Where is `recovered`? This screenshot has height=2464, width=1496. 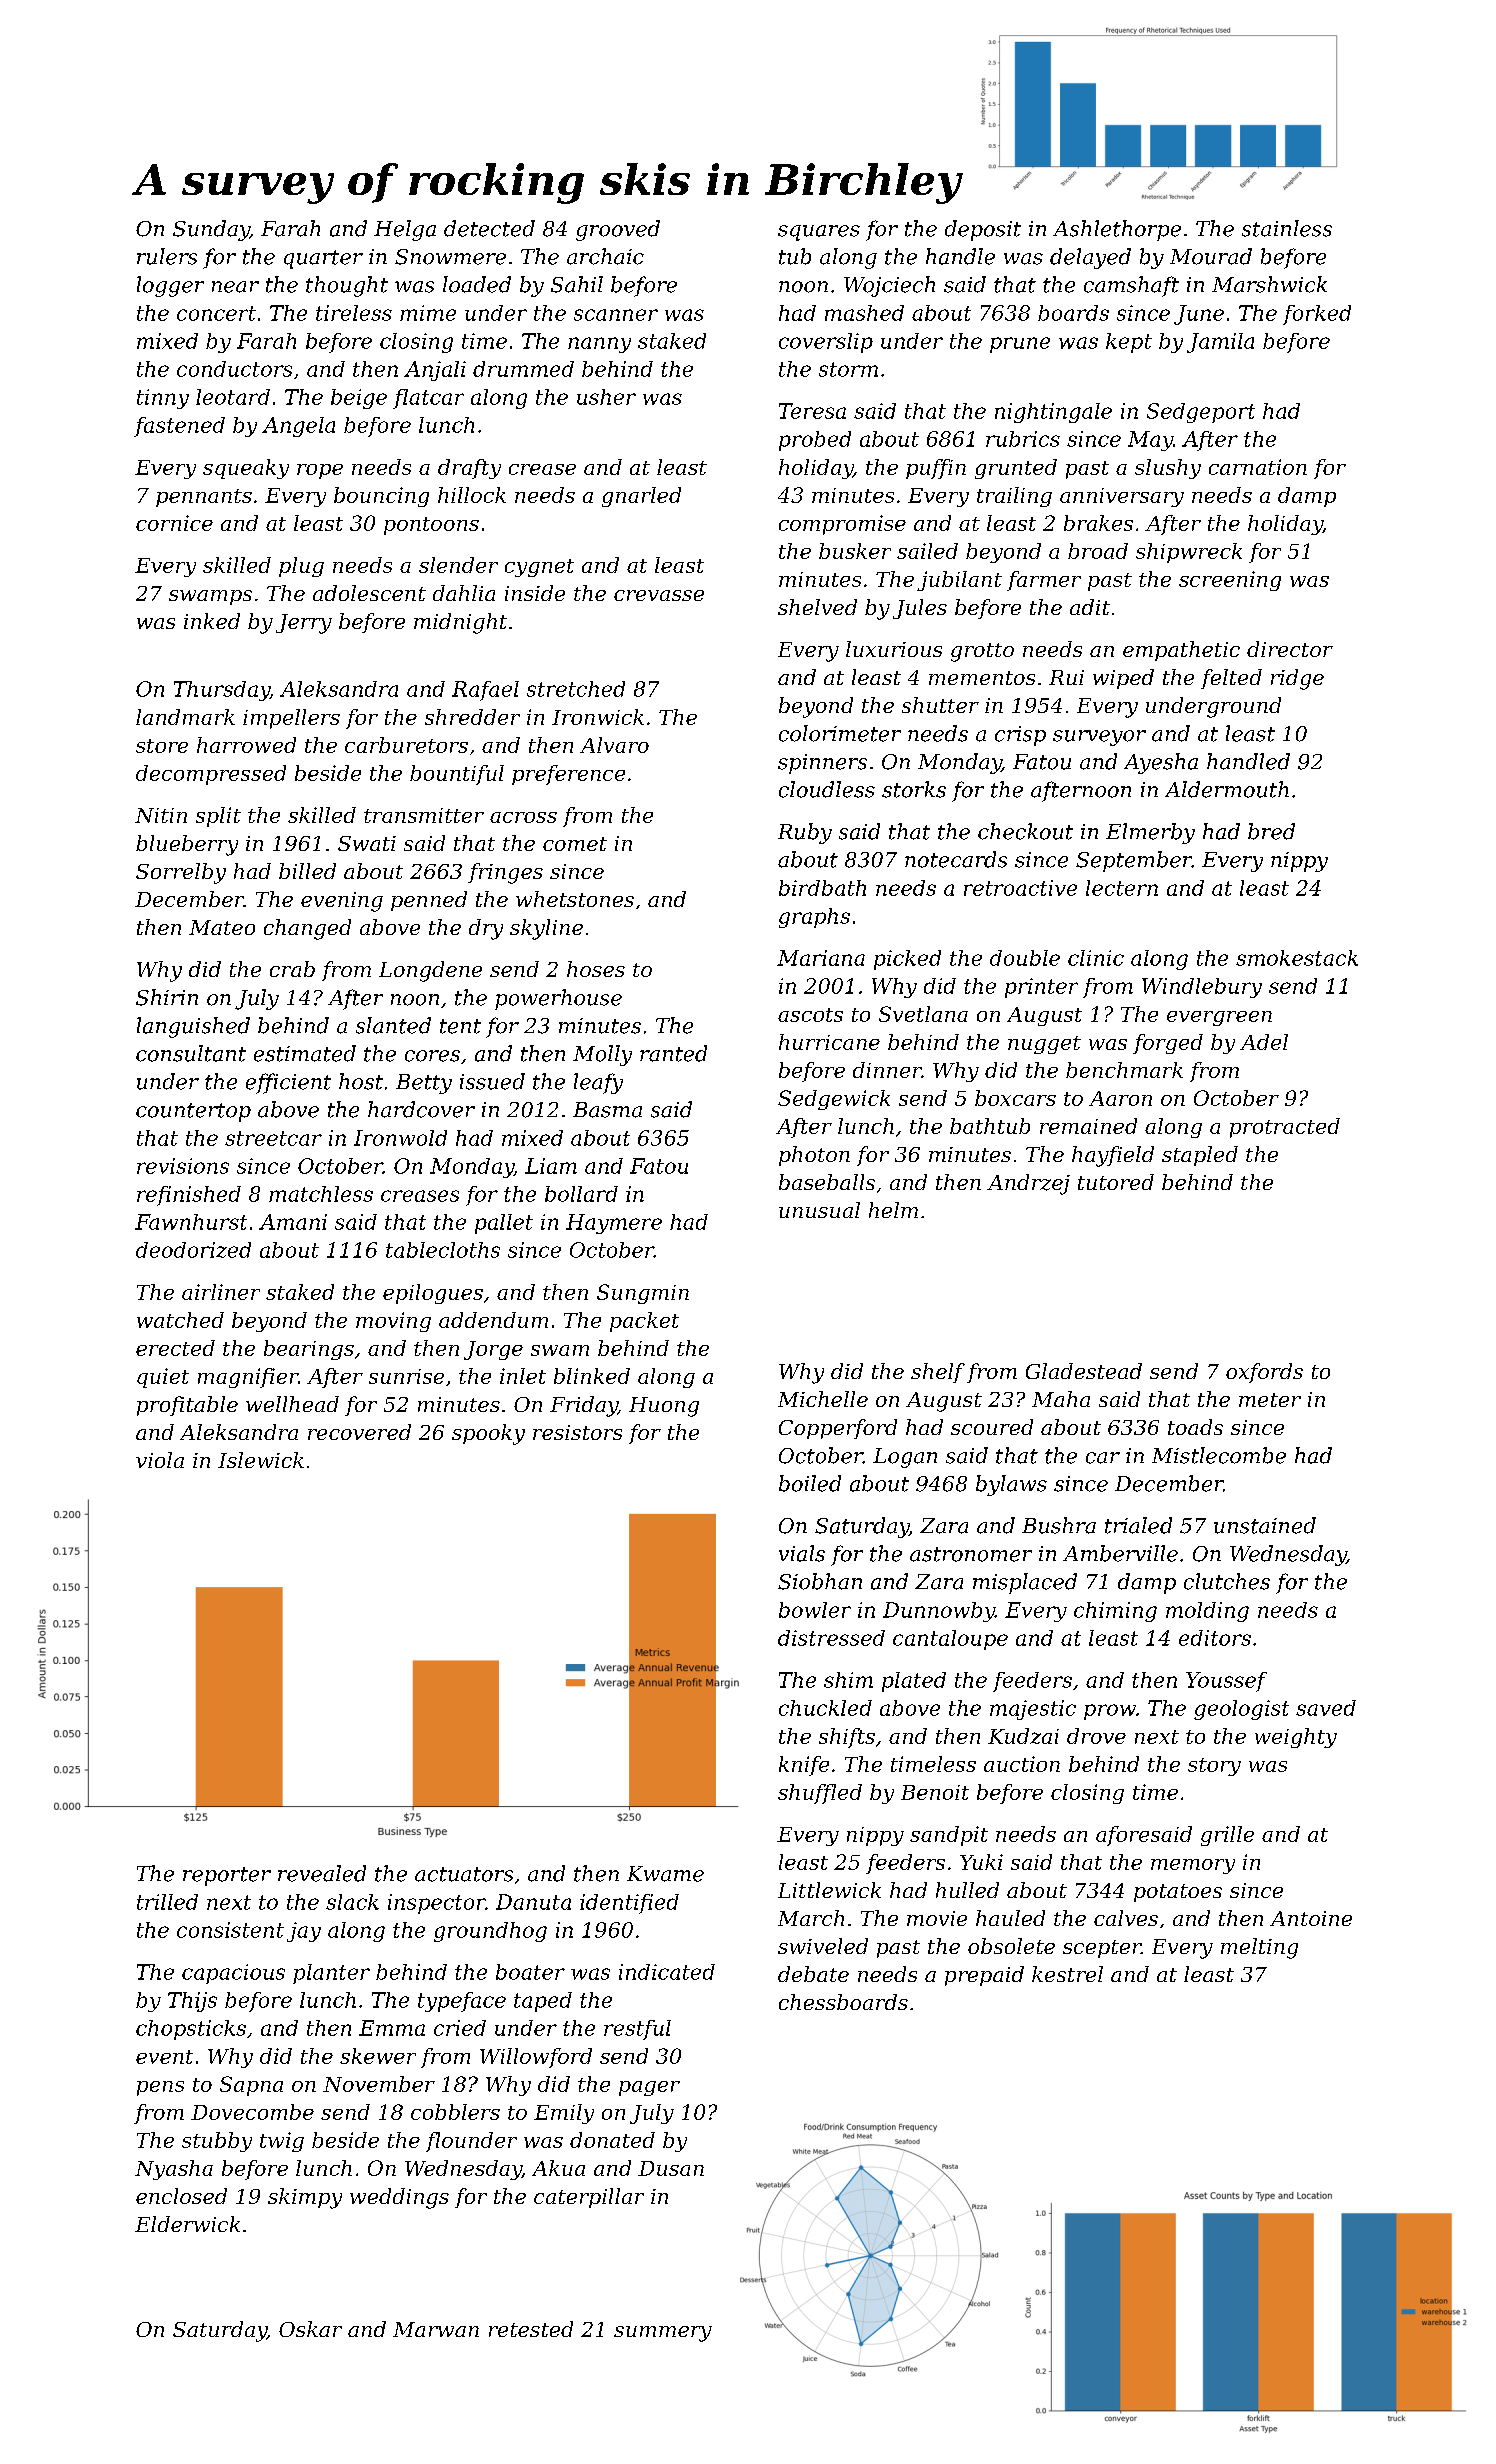
recovered is located at coordinates (359, 1432).
